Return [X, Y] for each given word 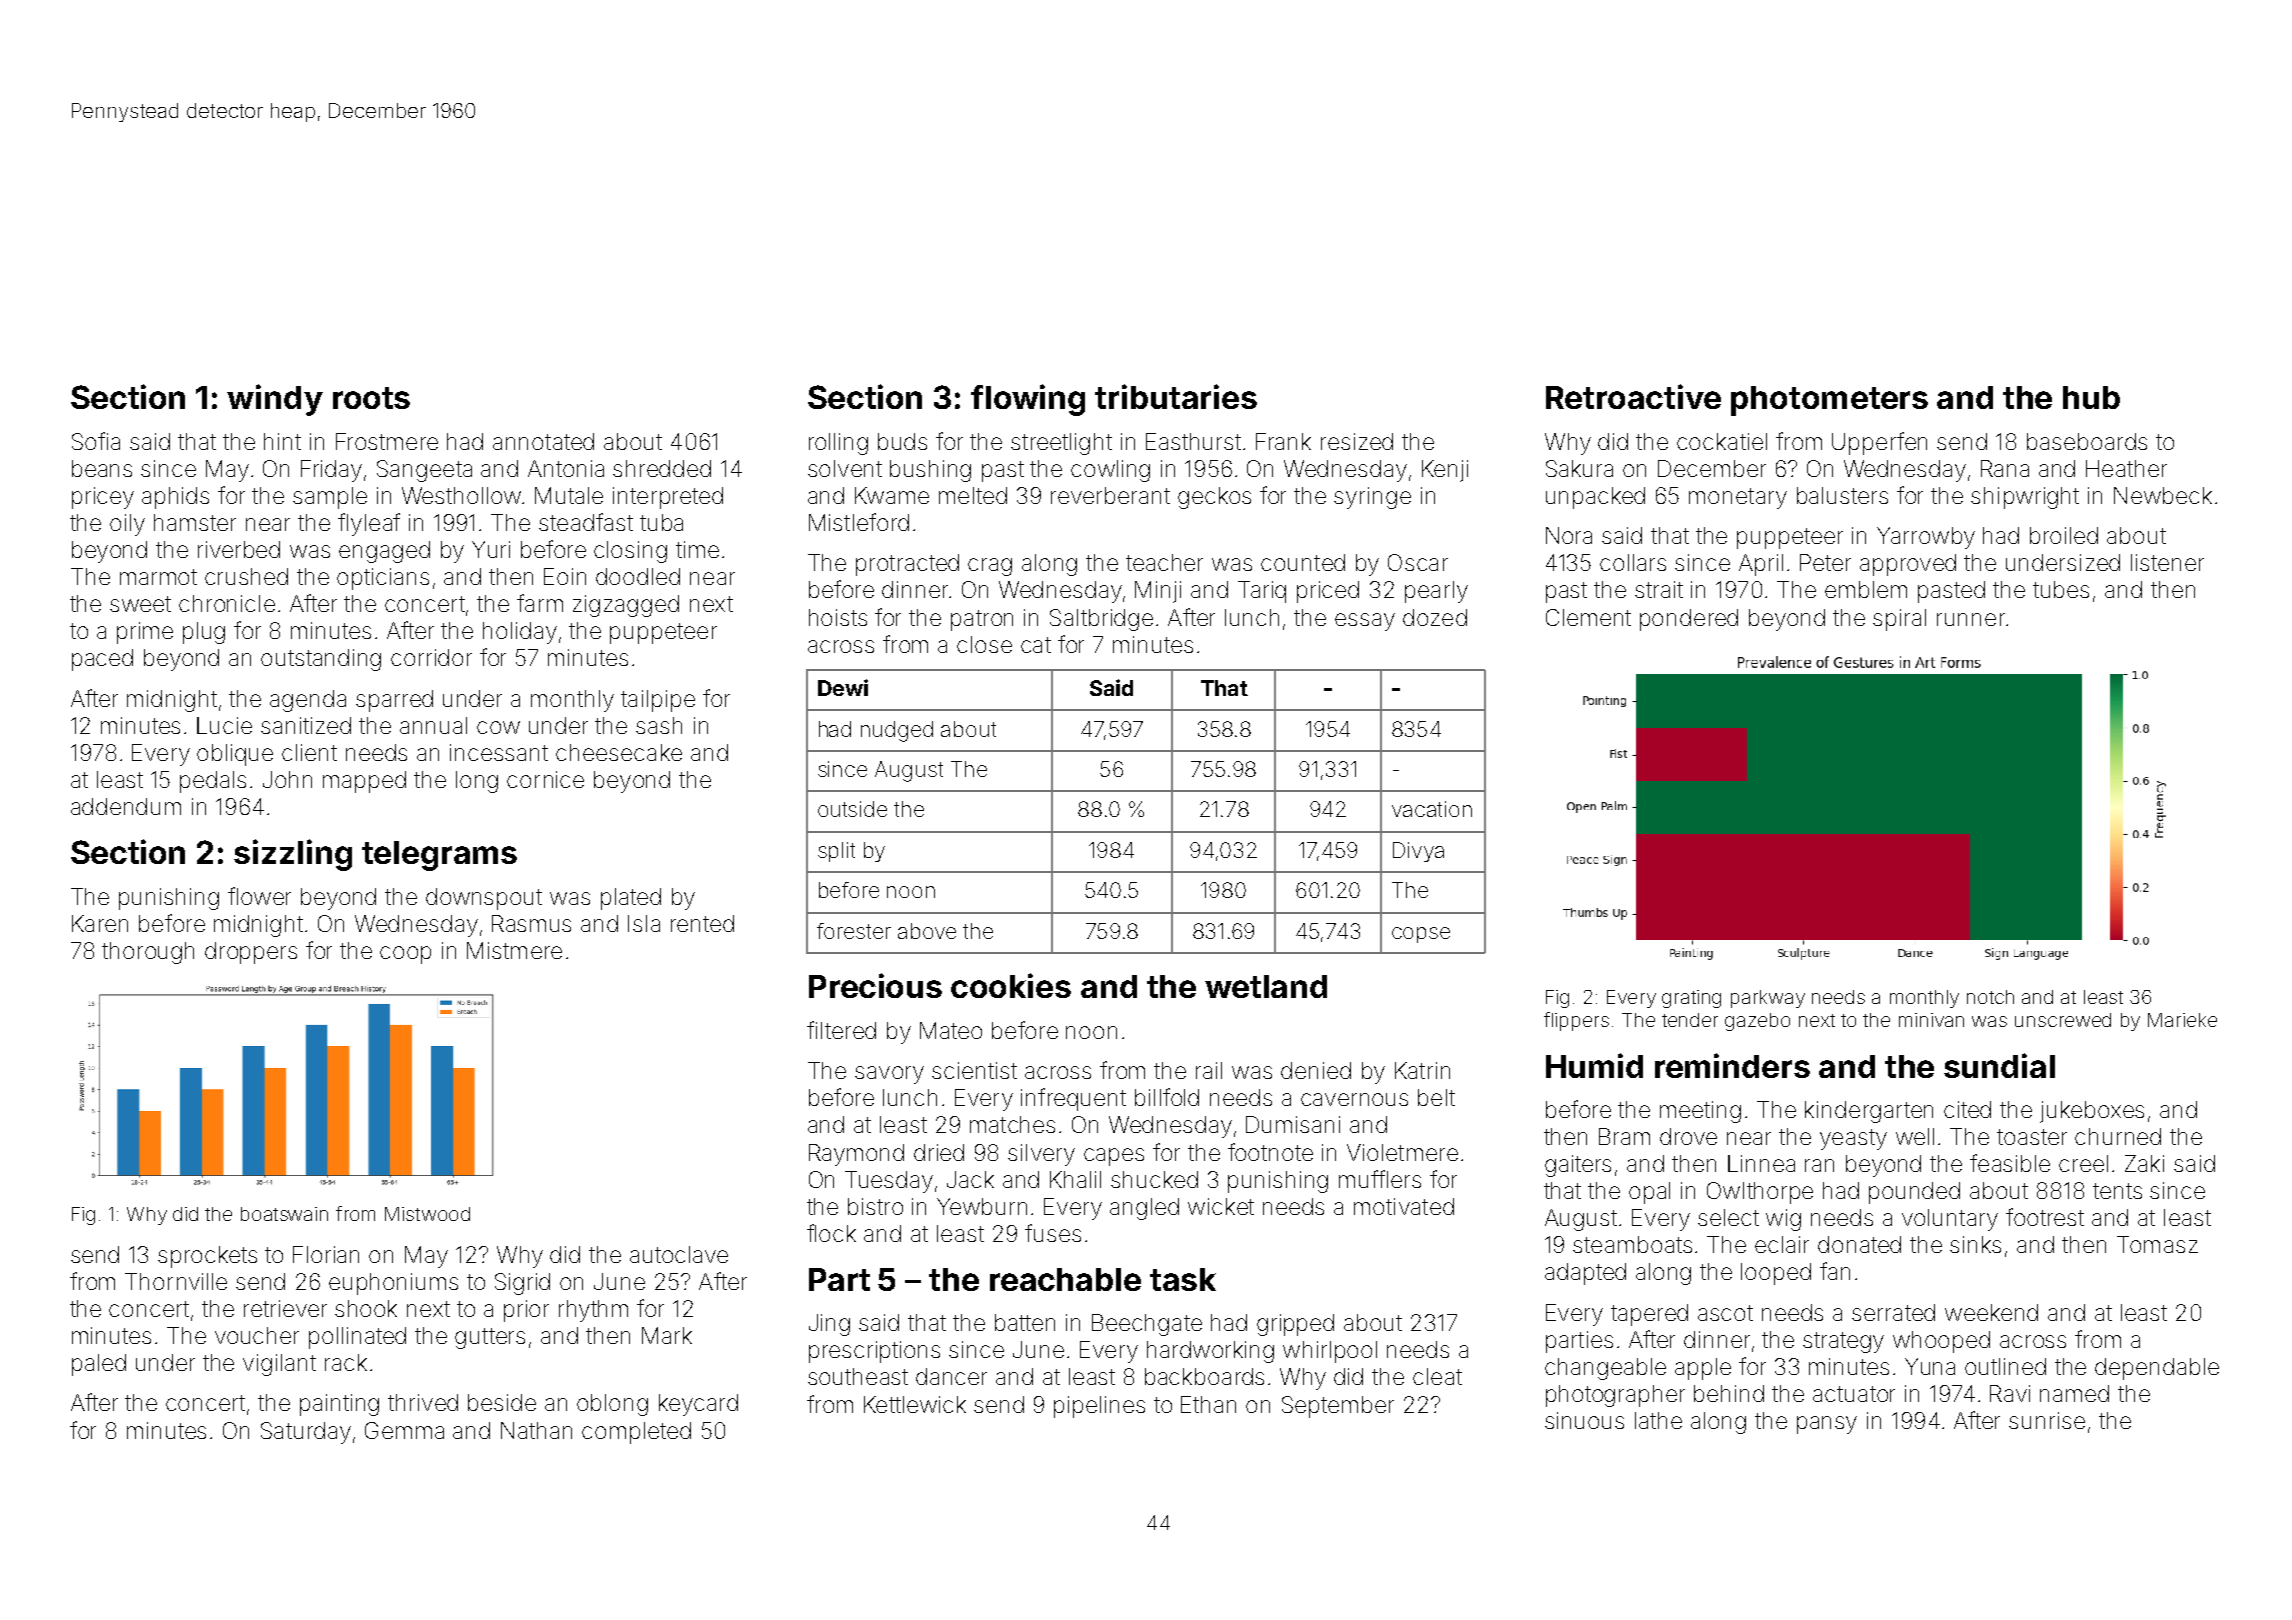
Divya [1418, 852]
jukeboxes [2092, 1112]
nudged [897, 731]
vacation [1432, 809]
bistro [875, 1206]
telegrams [439, 856]
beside [502, 1402]
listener [2167, 562]
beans [102, 468]
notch [1990, 997]
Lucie [224, 725]
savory [889, 1075]
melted [973, 495]
